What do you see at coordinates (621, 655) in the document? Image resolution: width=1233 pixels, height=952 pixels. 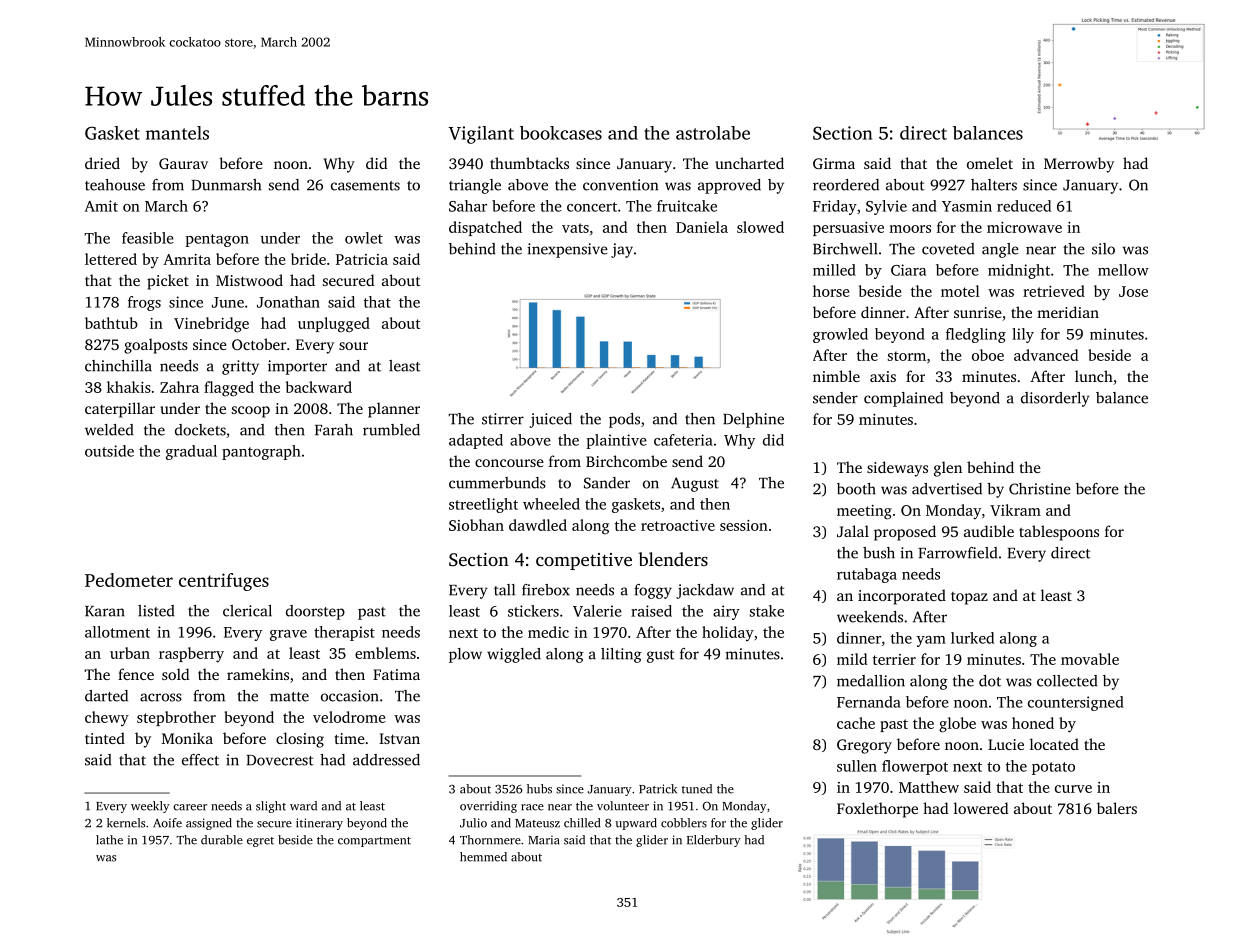 I see `lilting` at bounding box center [621, 655].
